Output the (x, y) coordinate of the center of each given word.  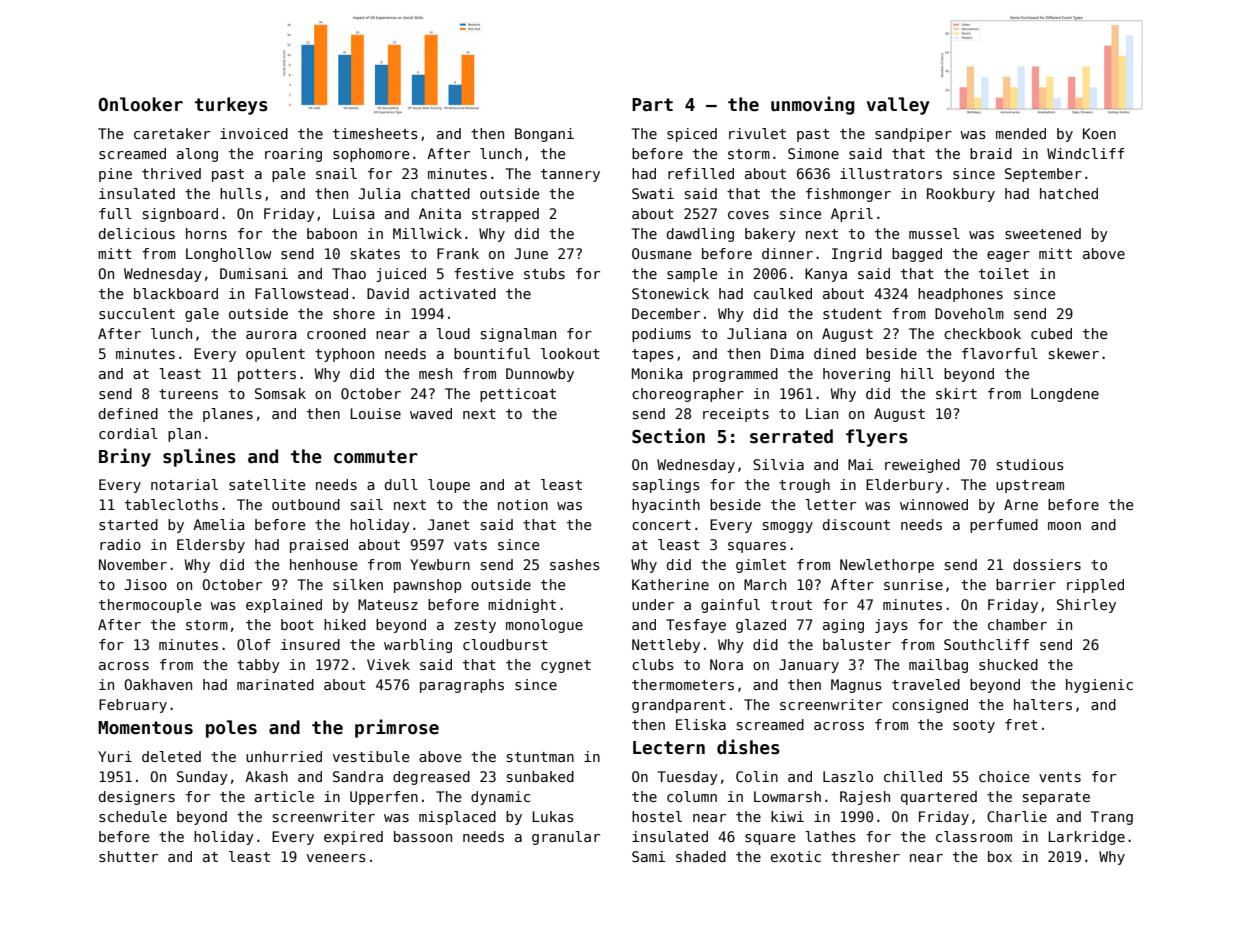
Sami (648, 856)
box (1000, 856)
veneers (336, 858)
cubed (1051, 333)
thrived (171, 173)
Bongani (544, 135)
